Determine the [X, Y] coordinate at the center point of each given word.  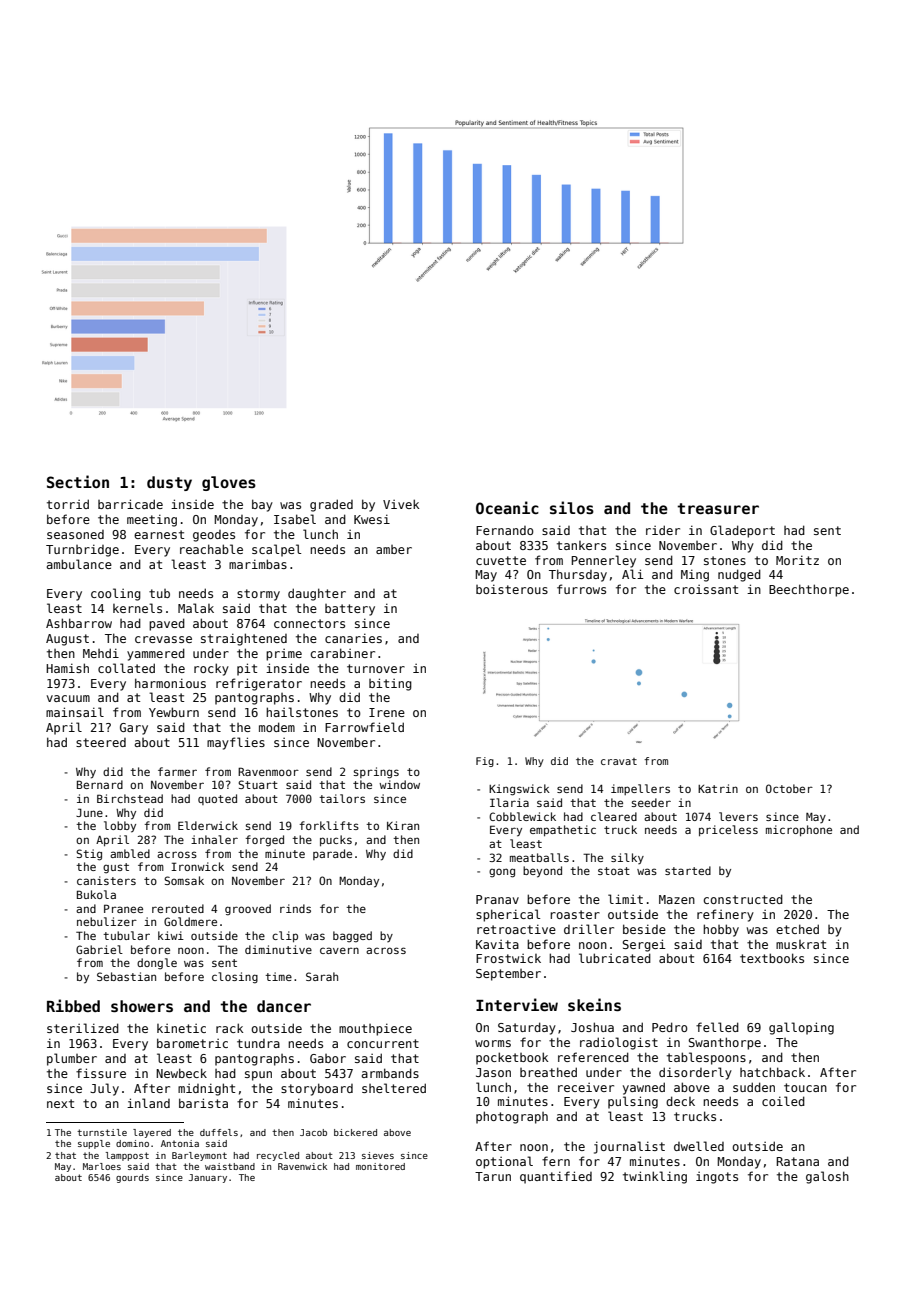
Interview [517, 1004]
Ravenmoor [268, 771]
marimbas [258, 564]
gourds [132, 1178]
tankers [581, 545]
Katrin [718, 788]
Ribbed [73, 1005]
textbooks [772, 958]
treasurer [718, 508]
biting [390, 684]
